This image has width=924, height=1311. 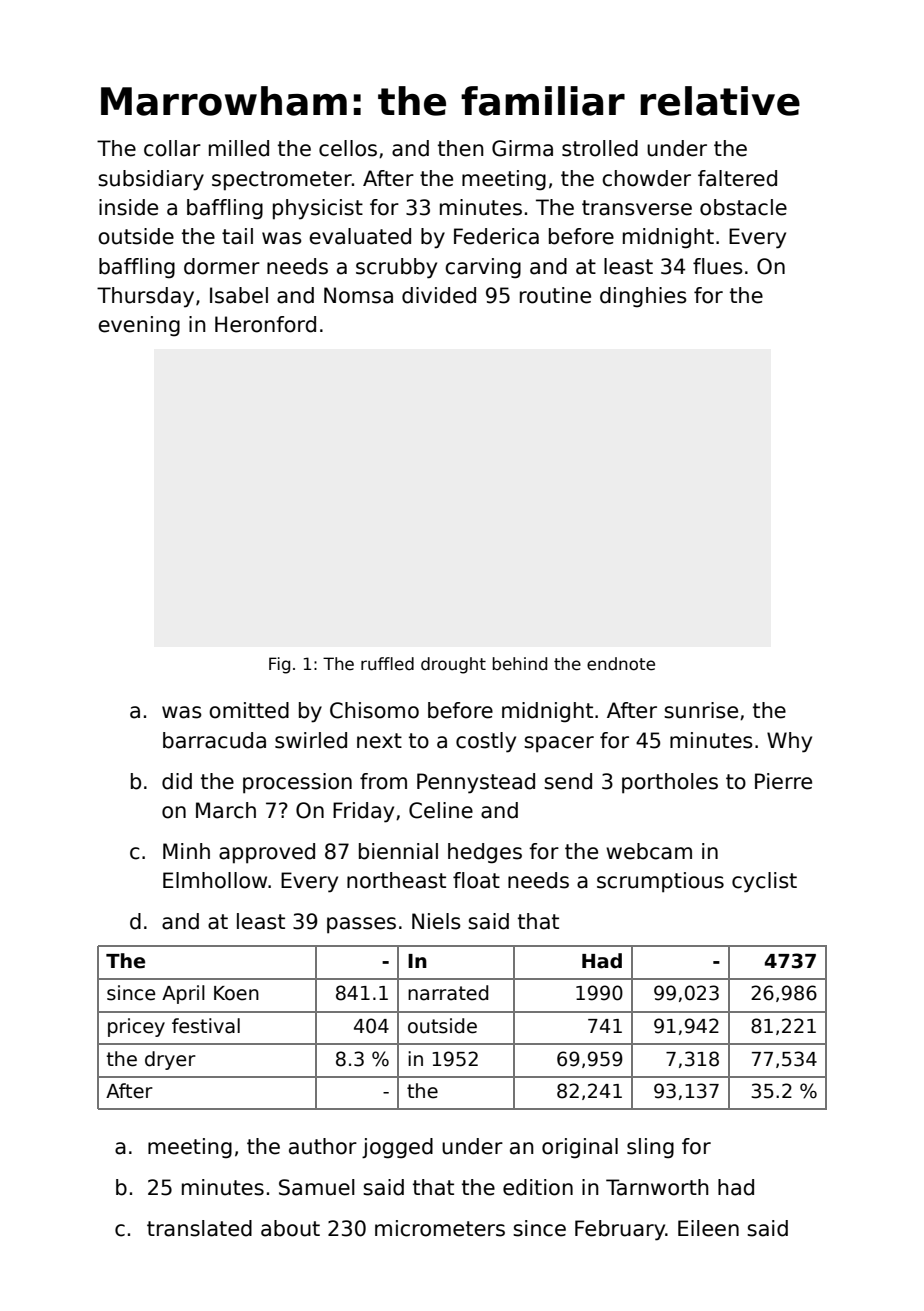 What do you see at coordinates (439, 295) in the image?
I see `divided` at bounding box center [439, 295].
